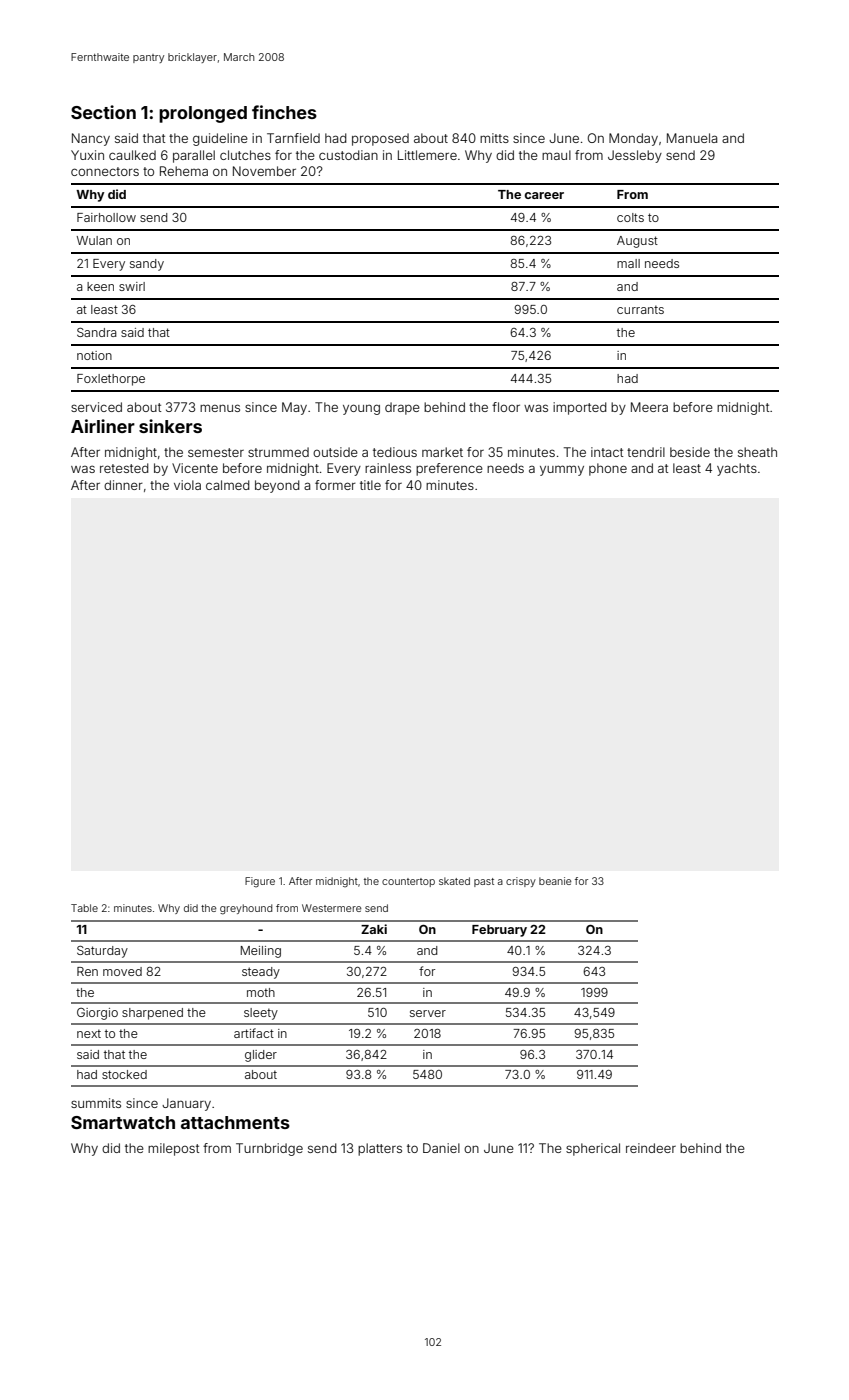 This image has width=849, height=1400. I want to click on milepost, so click(173, 1149).
